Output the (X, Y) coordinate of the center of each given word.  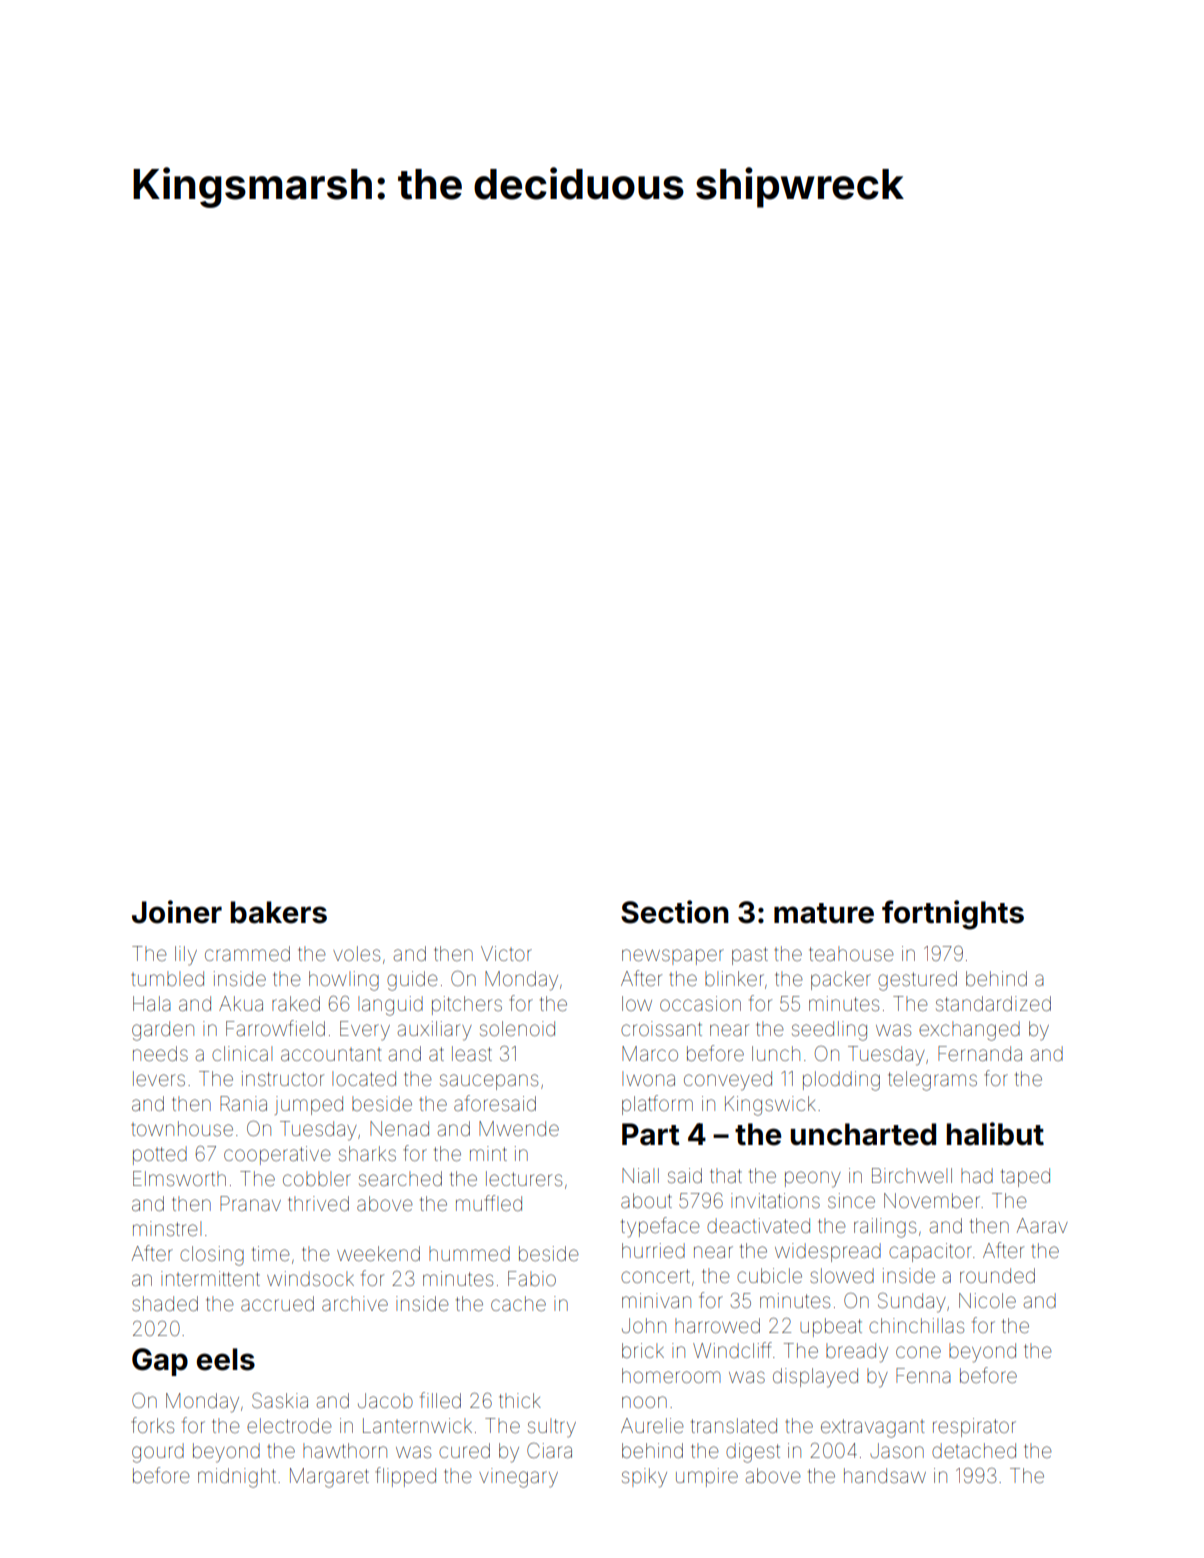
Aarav (1042, 1225)
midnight (237, 1478)
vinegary (518, 1478)
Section (675, 912)
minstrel (167, 1228)
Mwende (519, 1128)
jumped (309, 1105)
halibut (995, 1134)
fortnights (953, 915)
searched (400, 1178)
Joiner (177, 912)
